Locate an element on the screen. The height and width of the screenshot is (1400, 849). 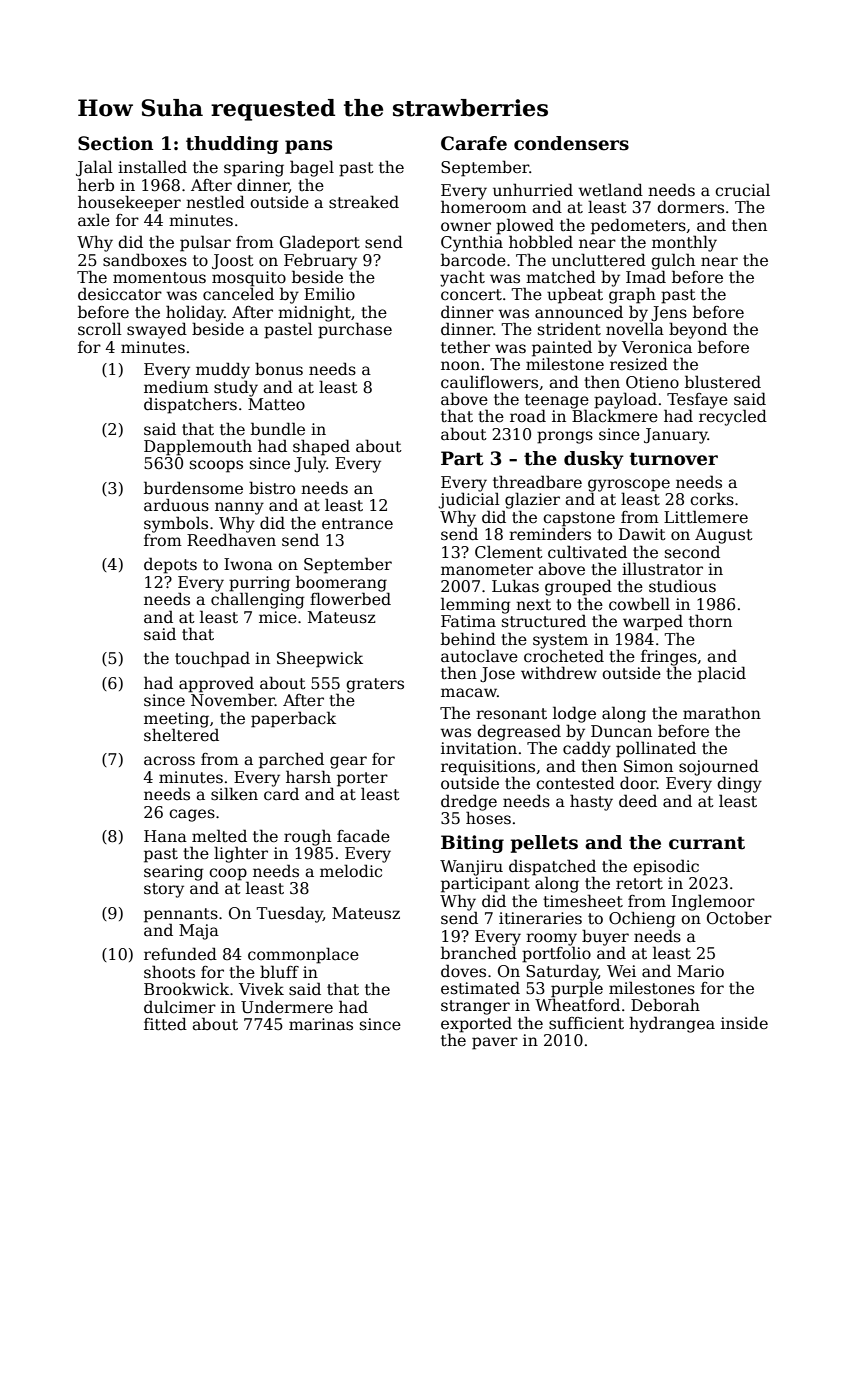
fringes is located at coordinates (669, 658).
